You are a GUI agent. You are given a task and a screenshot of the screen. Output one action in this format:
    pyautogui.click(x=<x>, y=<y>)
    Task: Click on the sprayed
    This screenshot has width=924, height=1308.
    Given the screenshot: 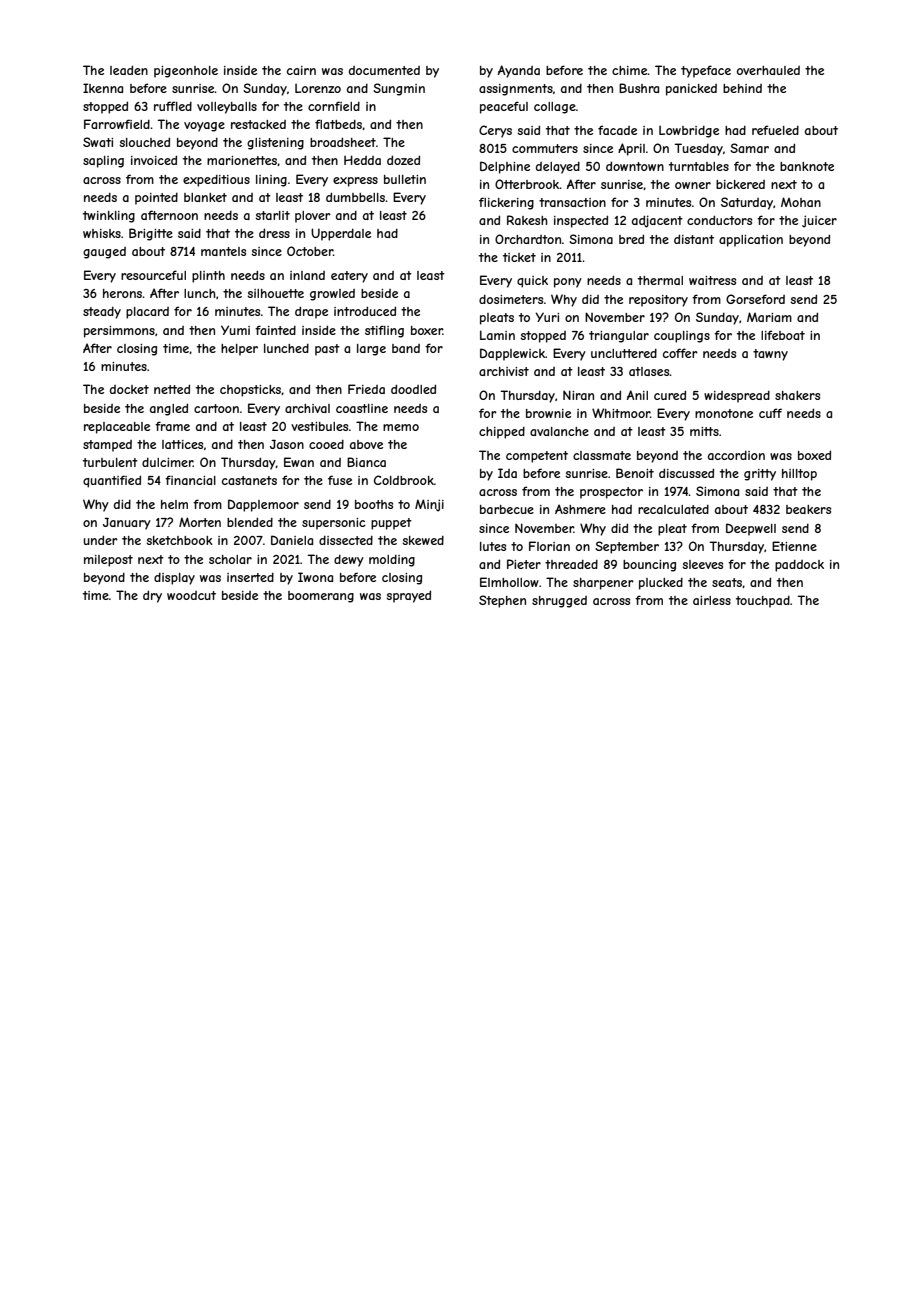 What is the action you would take?
    pyautogui.click(x=408, y=596)
